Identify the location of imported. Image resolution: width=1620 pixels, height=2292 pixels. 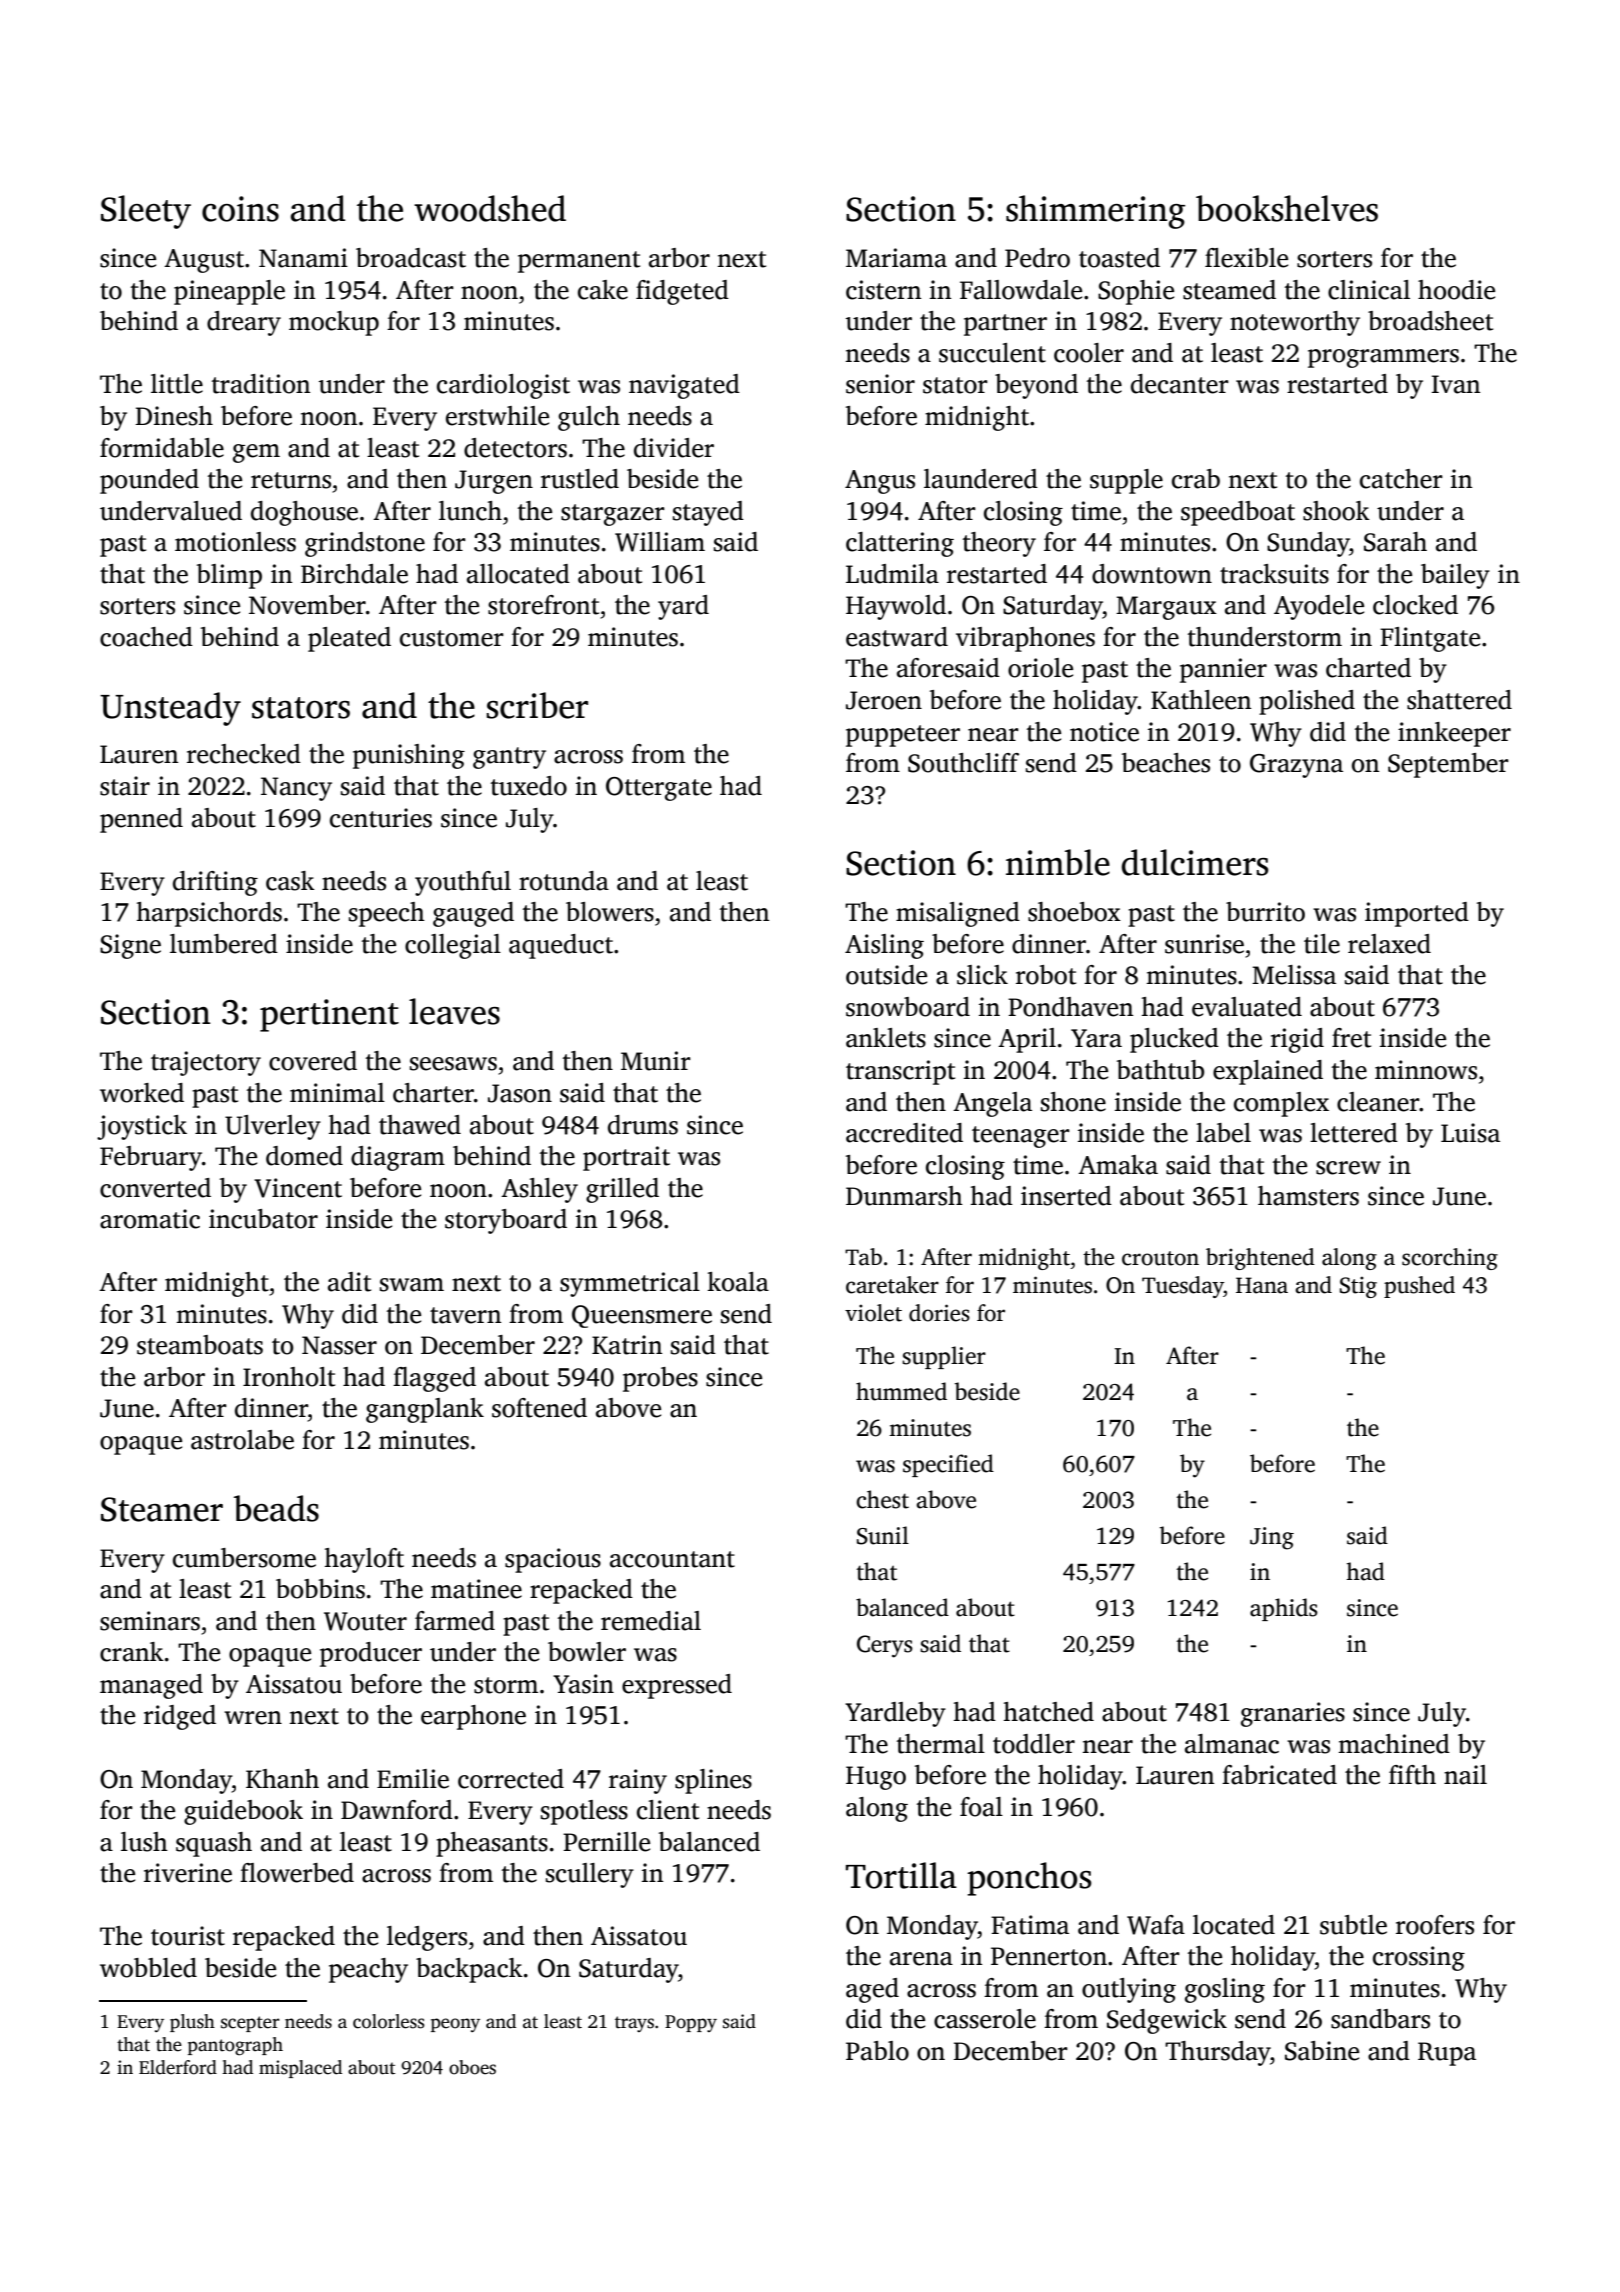
(1417, 914).
